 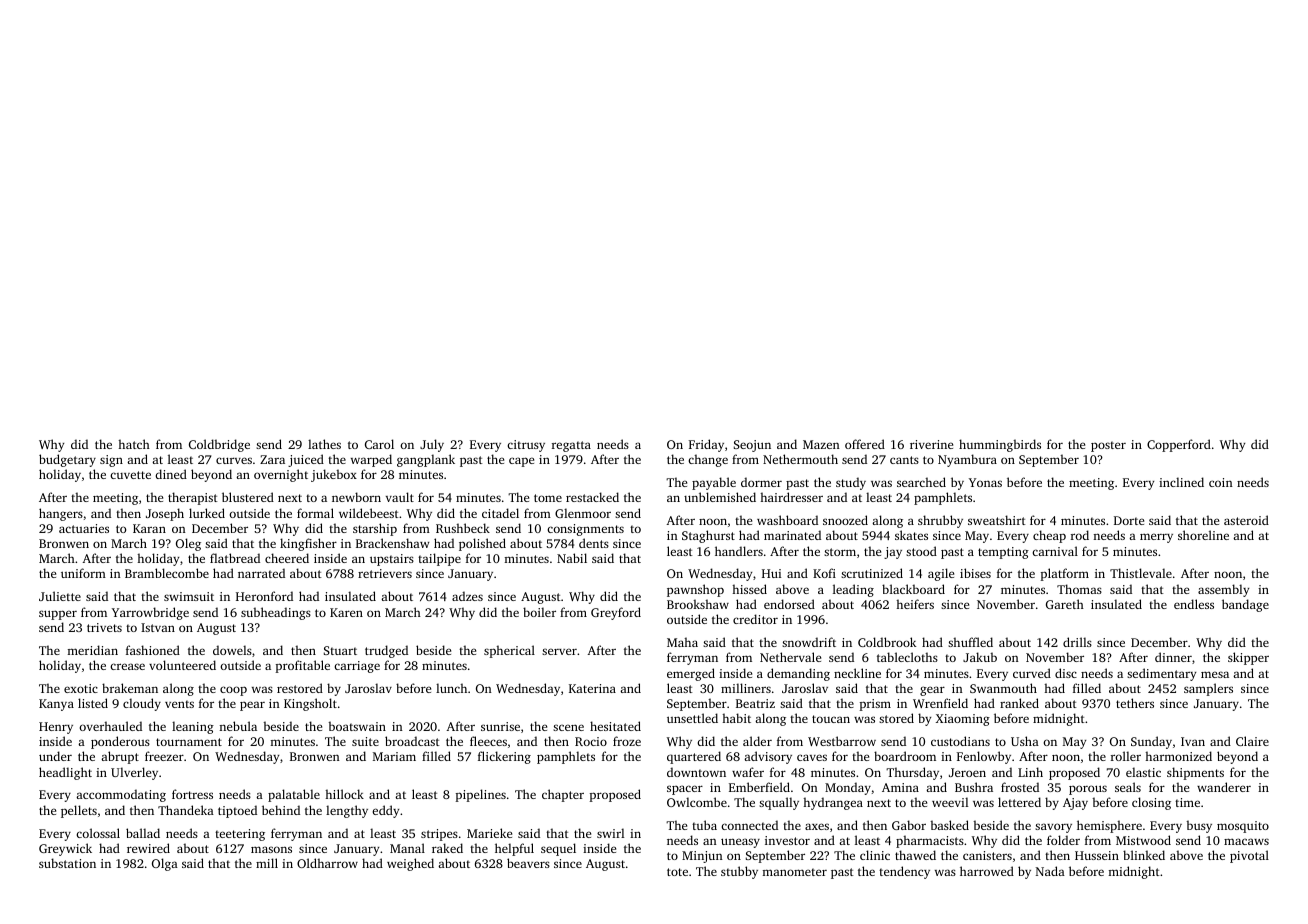 I want to click on Copperford, so click(x=1179, y=445).
